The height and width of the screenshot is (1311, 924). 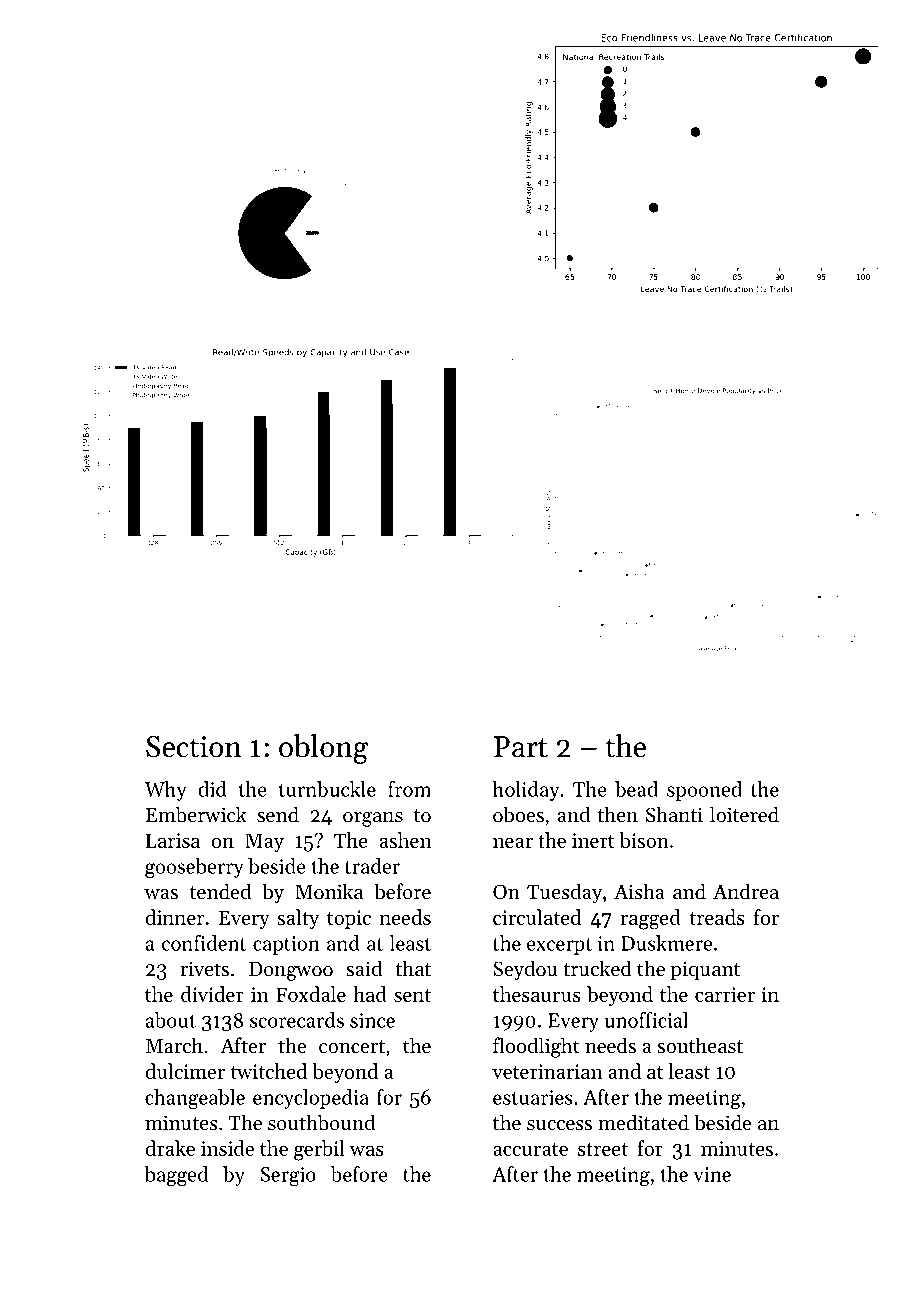 What do you see at coordinates (746, 891) in the screenshot?
I see `Andrea` at bounding box center [746, 891].
